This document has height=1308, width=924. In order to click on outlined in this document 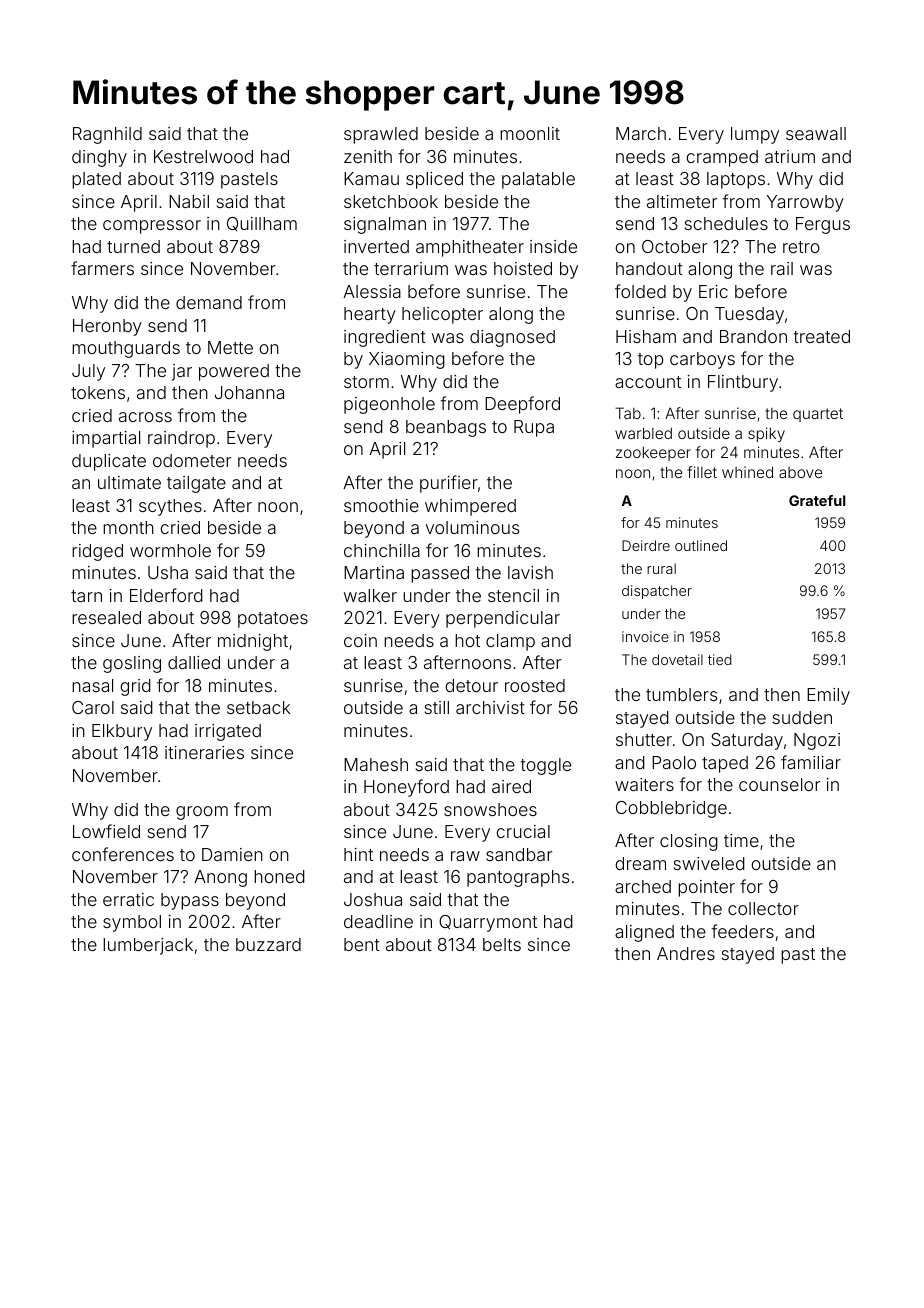, I will do `click(701, 545)`.
